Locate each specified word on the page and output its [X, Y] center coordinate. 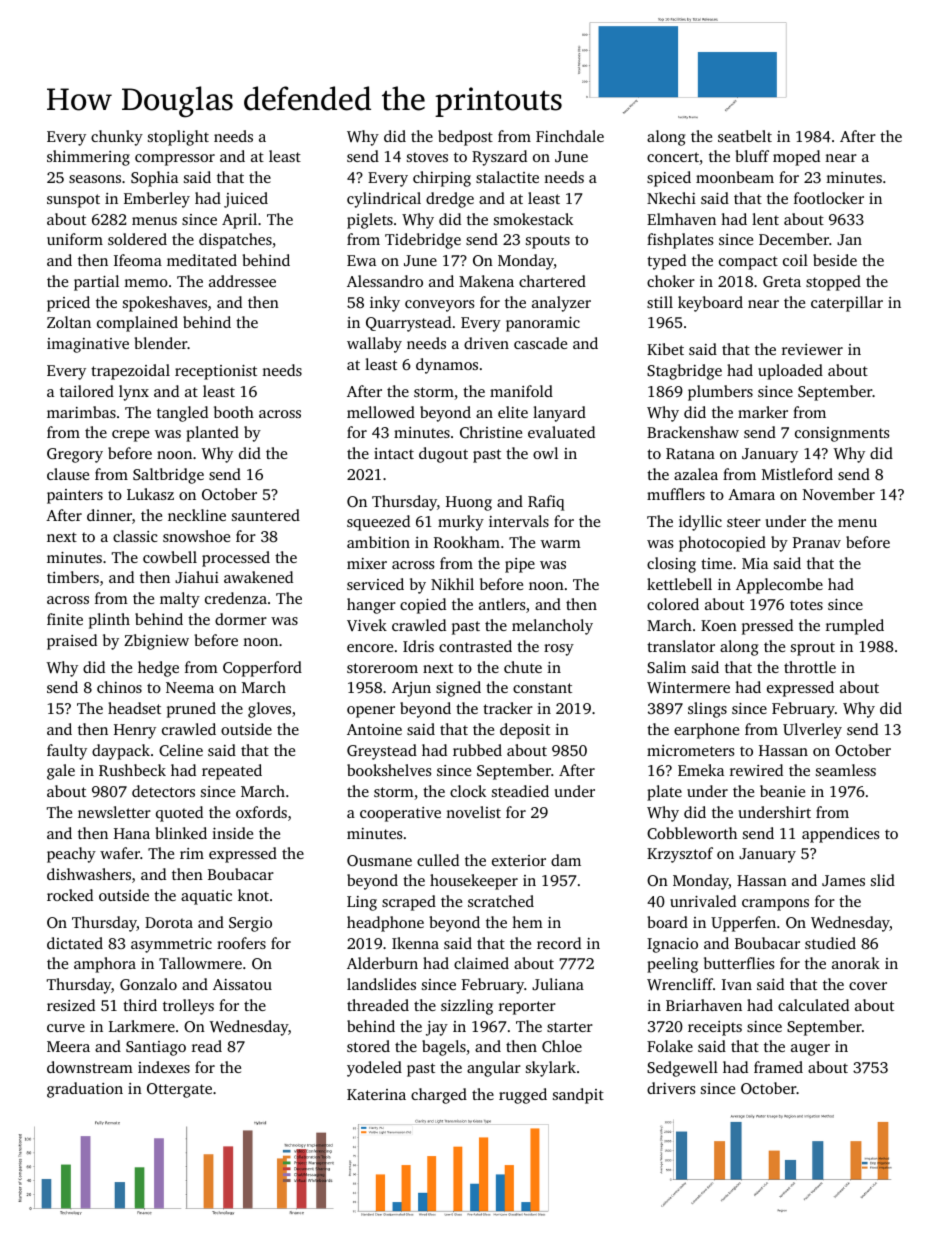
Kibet [665, 349]
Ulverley [812, 731]
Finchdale [570, 136]
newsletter [114, 812]
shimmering [88, 158]
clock [468, 791]
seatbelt [745, 136]
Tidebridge [423, 241]
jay [437, 1028]
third [140, 1005]
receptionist [216, 372]
